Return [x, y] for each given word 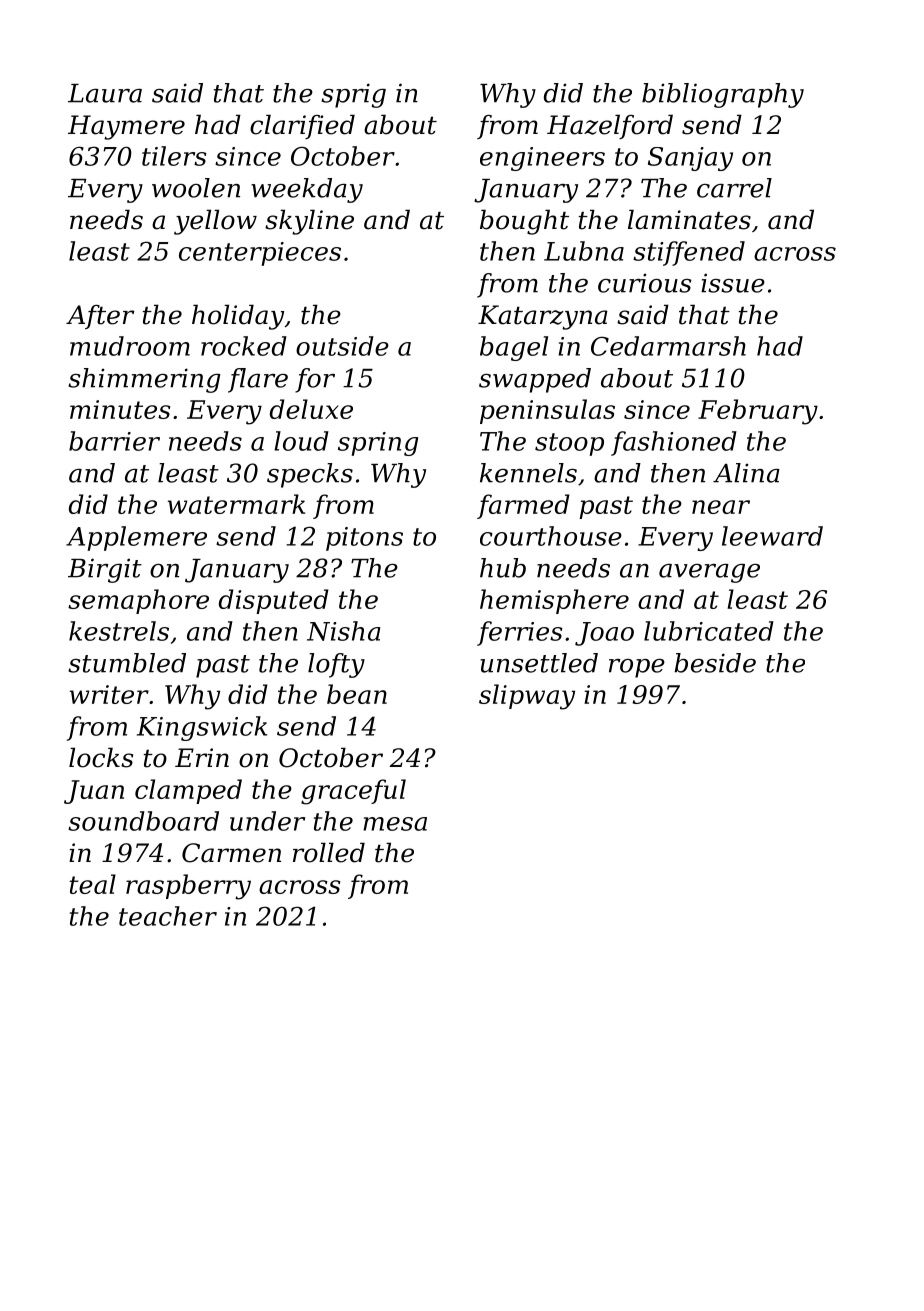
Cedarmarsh [668, 346]
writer [109, 694]
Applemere [136, 538]
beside [715, 663]
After [100, 317]
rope [637, 668]
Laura [105, 93]
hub [503, 568]
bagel [514, 348]
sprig [353, 95]
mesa [395, 824]
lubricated [709, 631]
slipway [527, 697]
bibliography [723, 95]
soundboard [143, 821]
